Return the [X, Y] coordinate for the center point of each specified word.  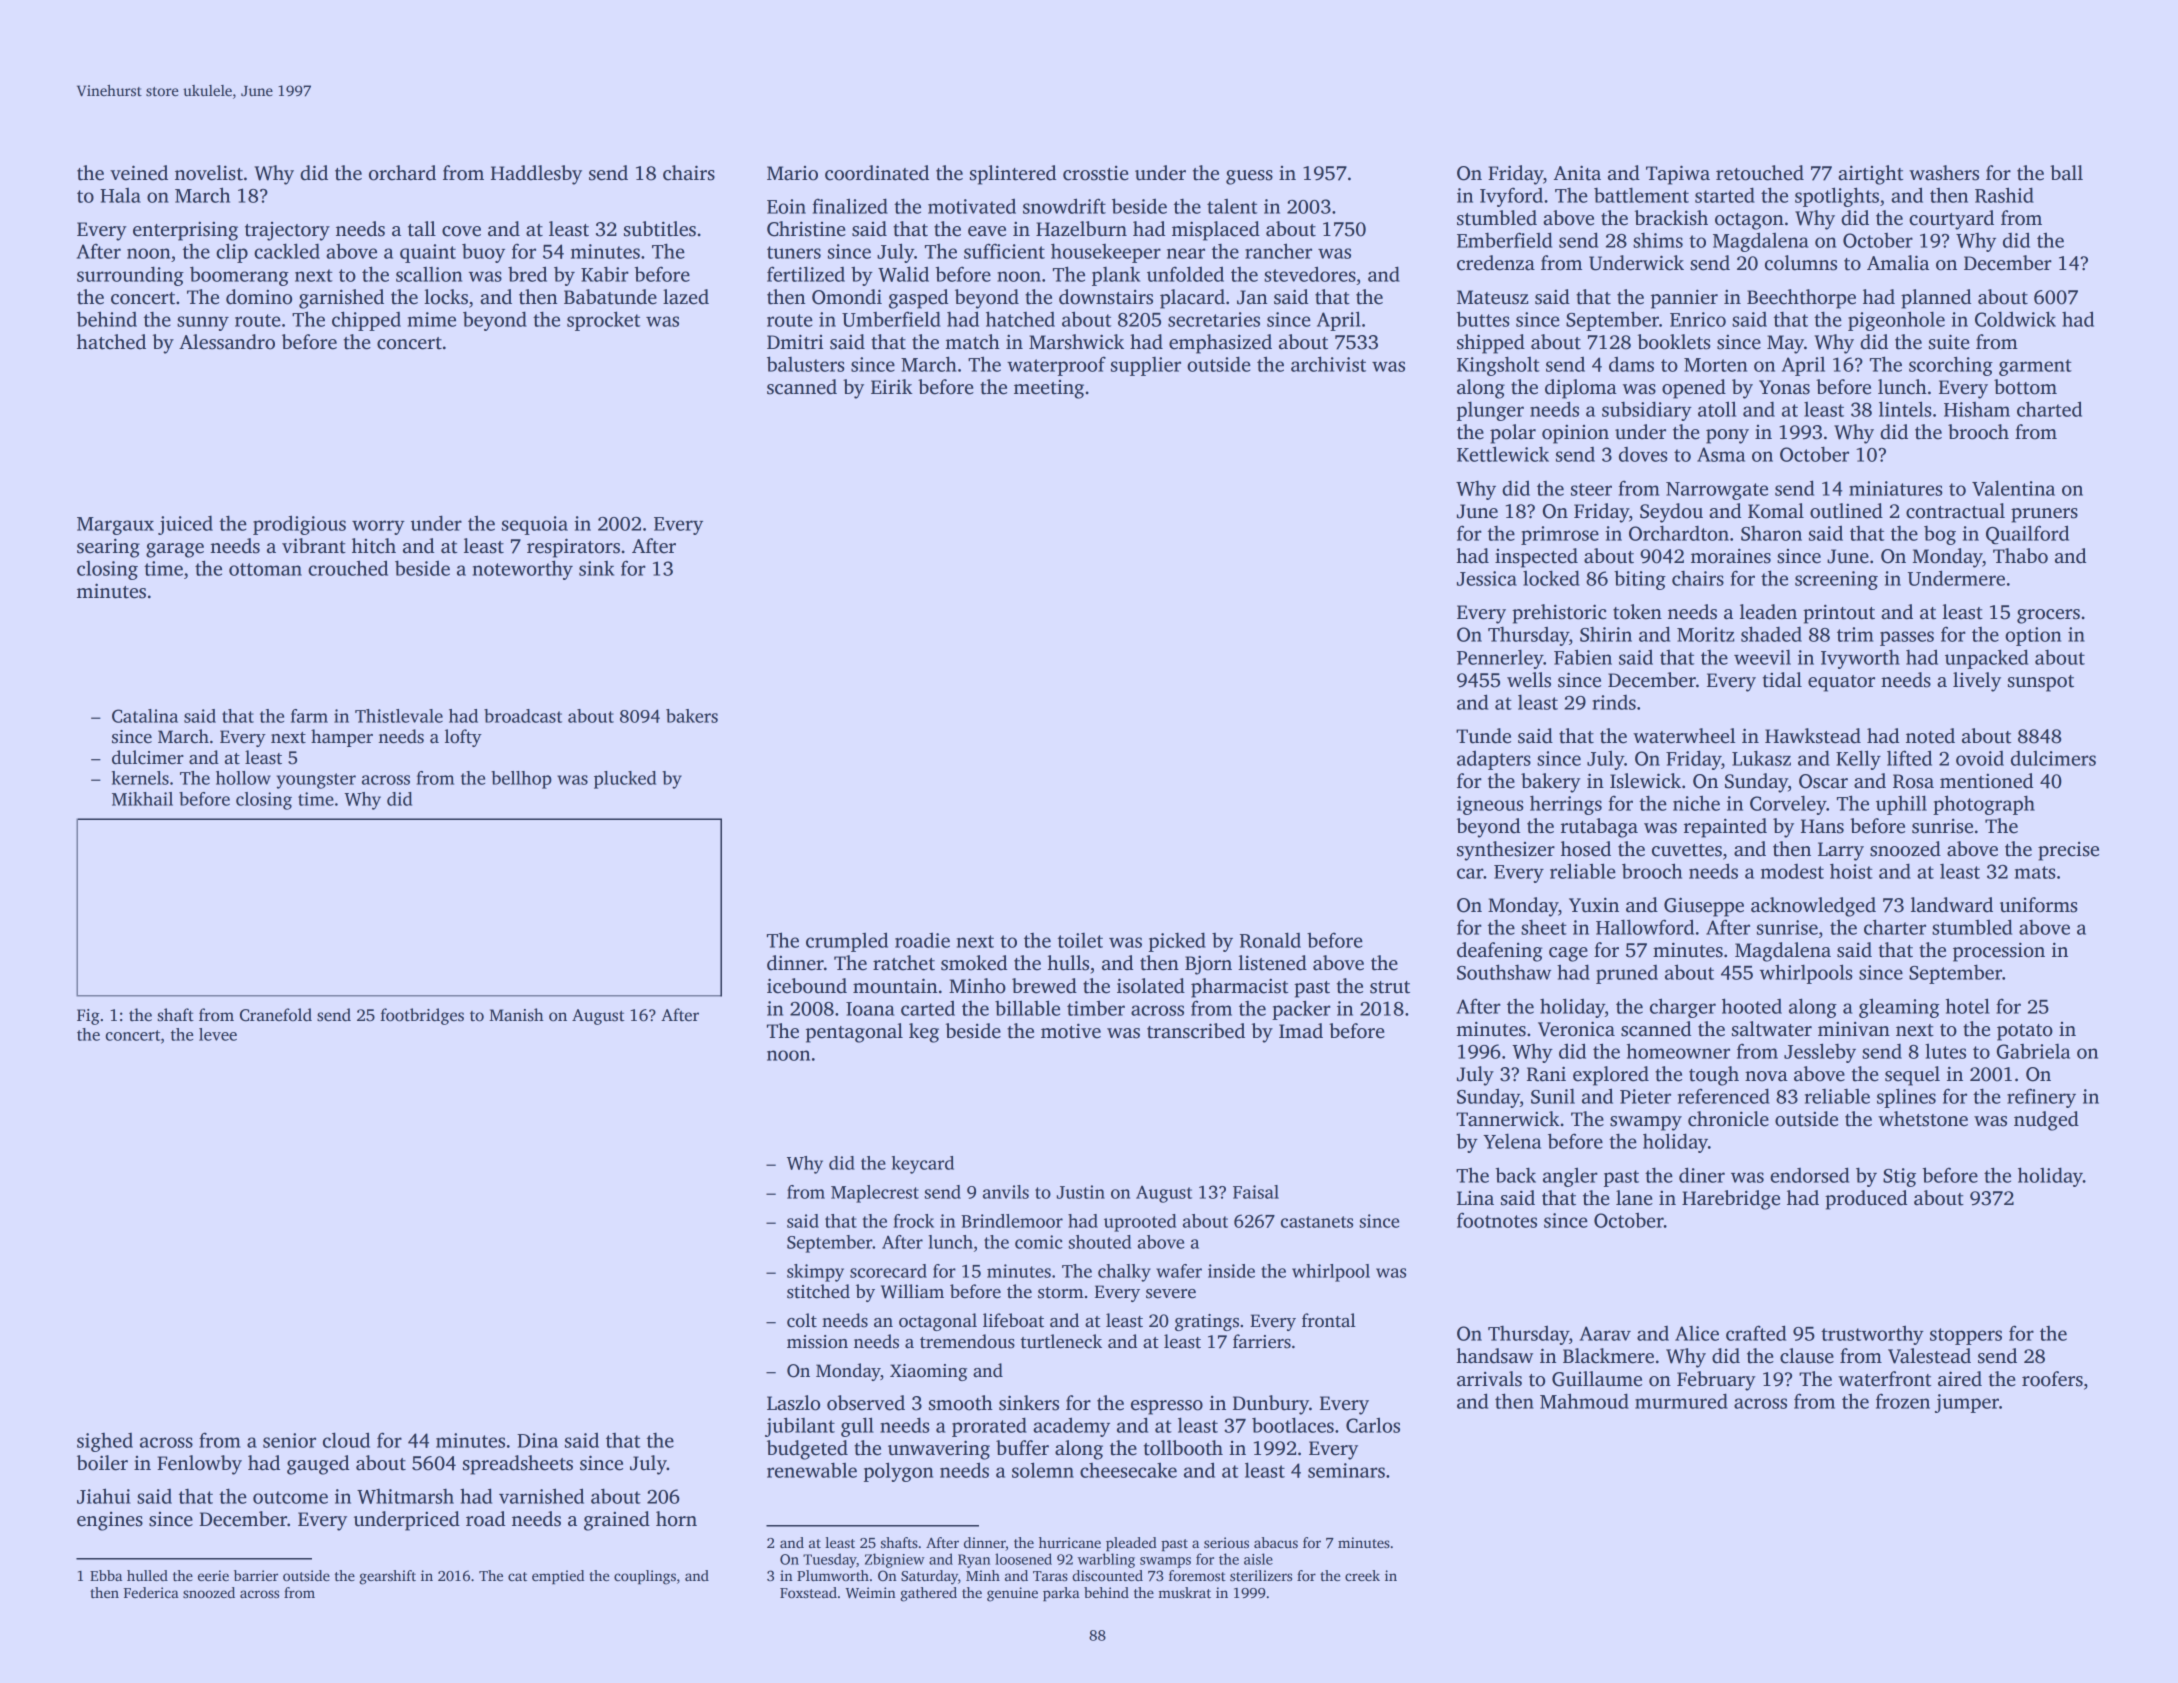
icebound [807, 986]
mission [817, 1342]
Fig [88, 1017]
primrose [1560, 535]
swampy [1646, 1123]
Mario [792, 173]
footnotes [1497, 1220]
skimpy [815, 1273]
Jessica [1487, 578]
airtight [1870, 175]
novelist [209, 173]
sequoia [535, 525]
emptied [558, 1577]
